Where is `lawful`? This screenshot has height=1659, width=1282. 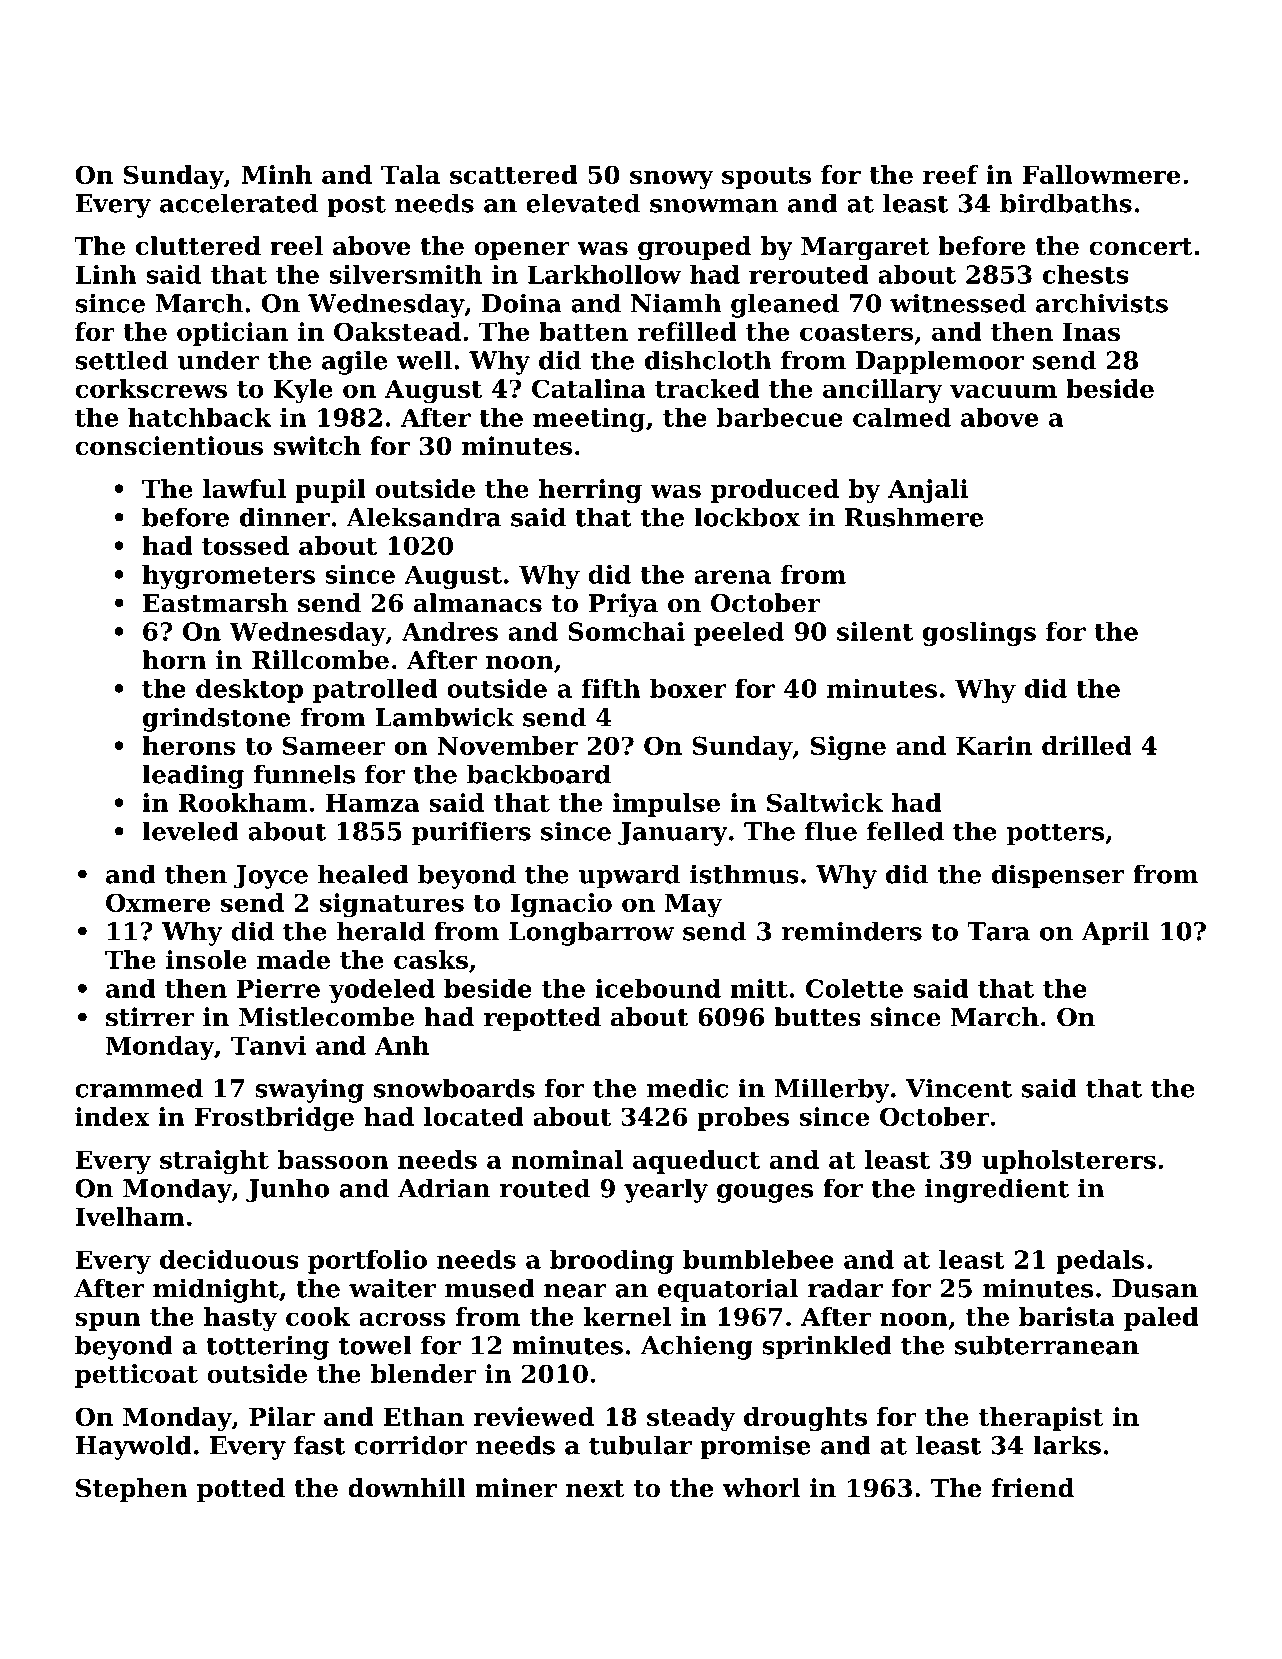
lawful is located at coordinates (244, 488).
